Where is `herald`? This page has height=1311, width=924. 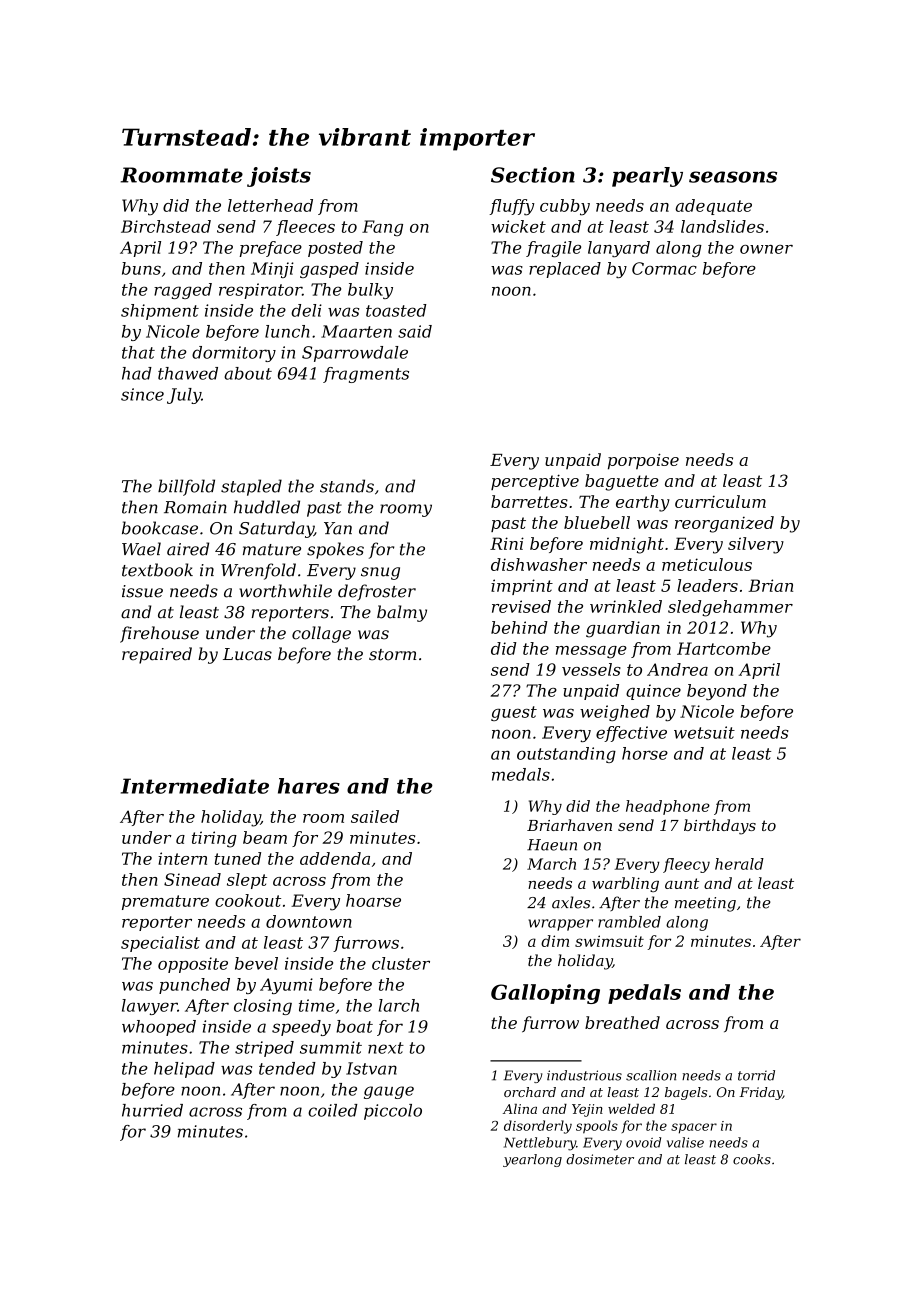 herald is located at coordinates (739, 864).
